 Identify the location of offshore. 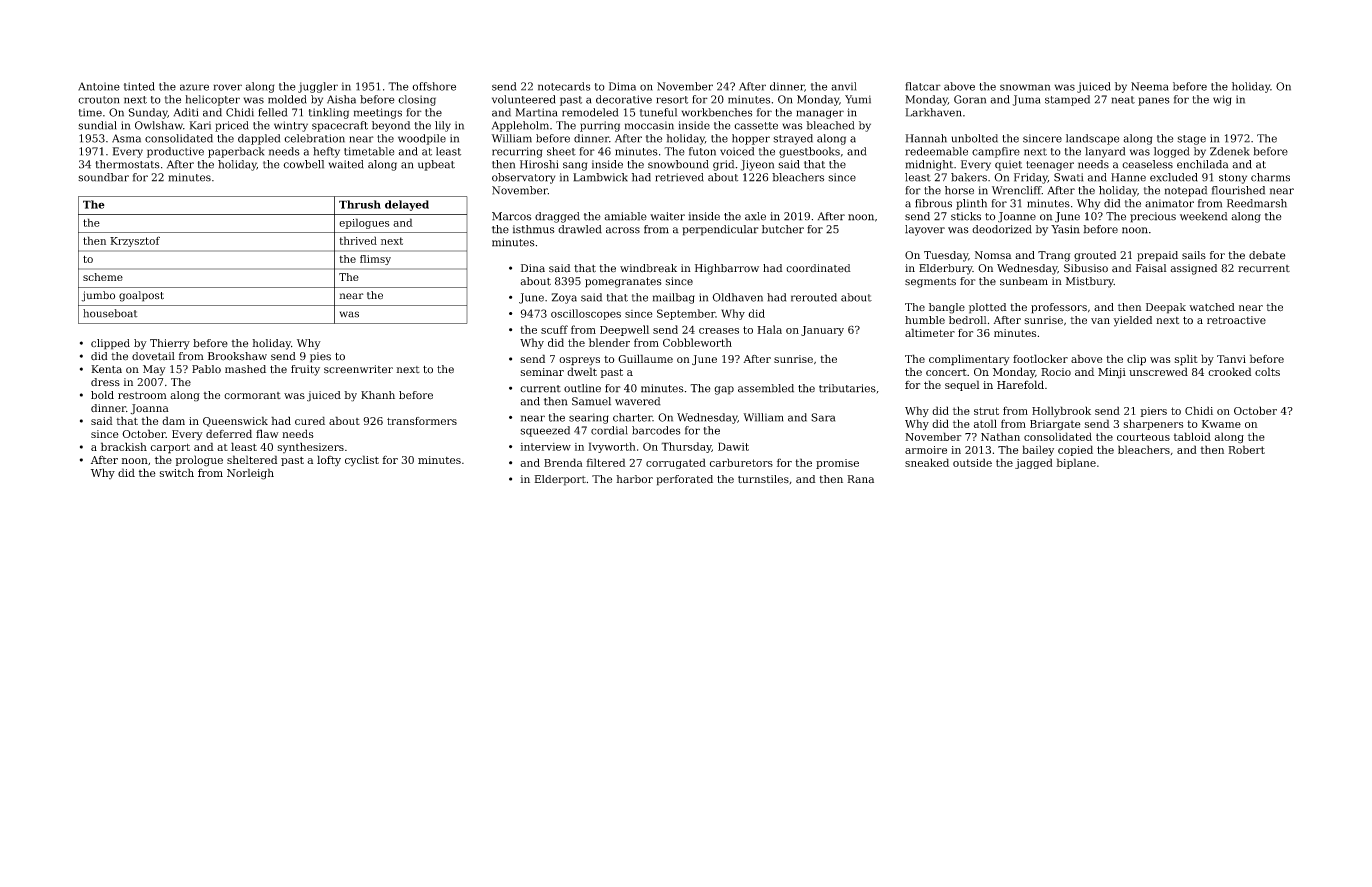
(434, 86).
